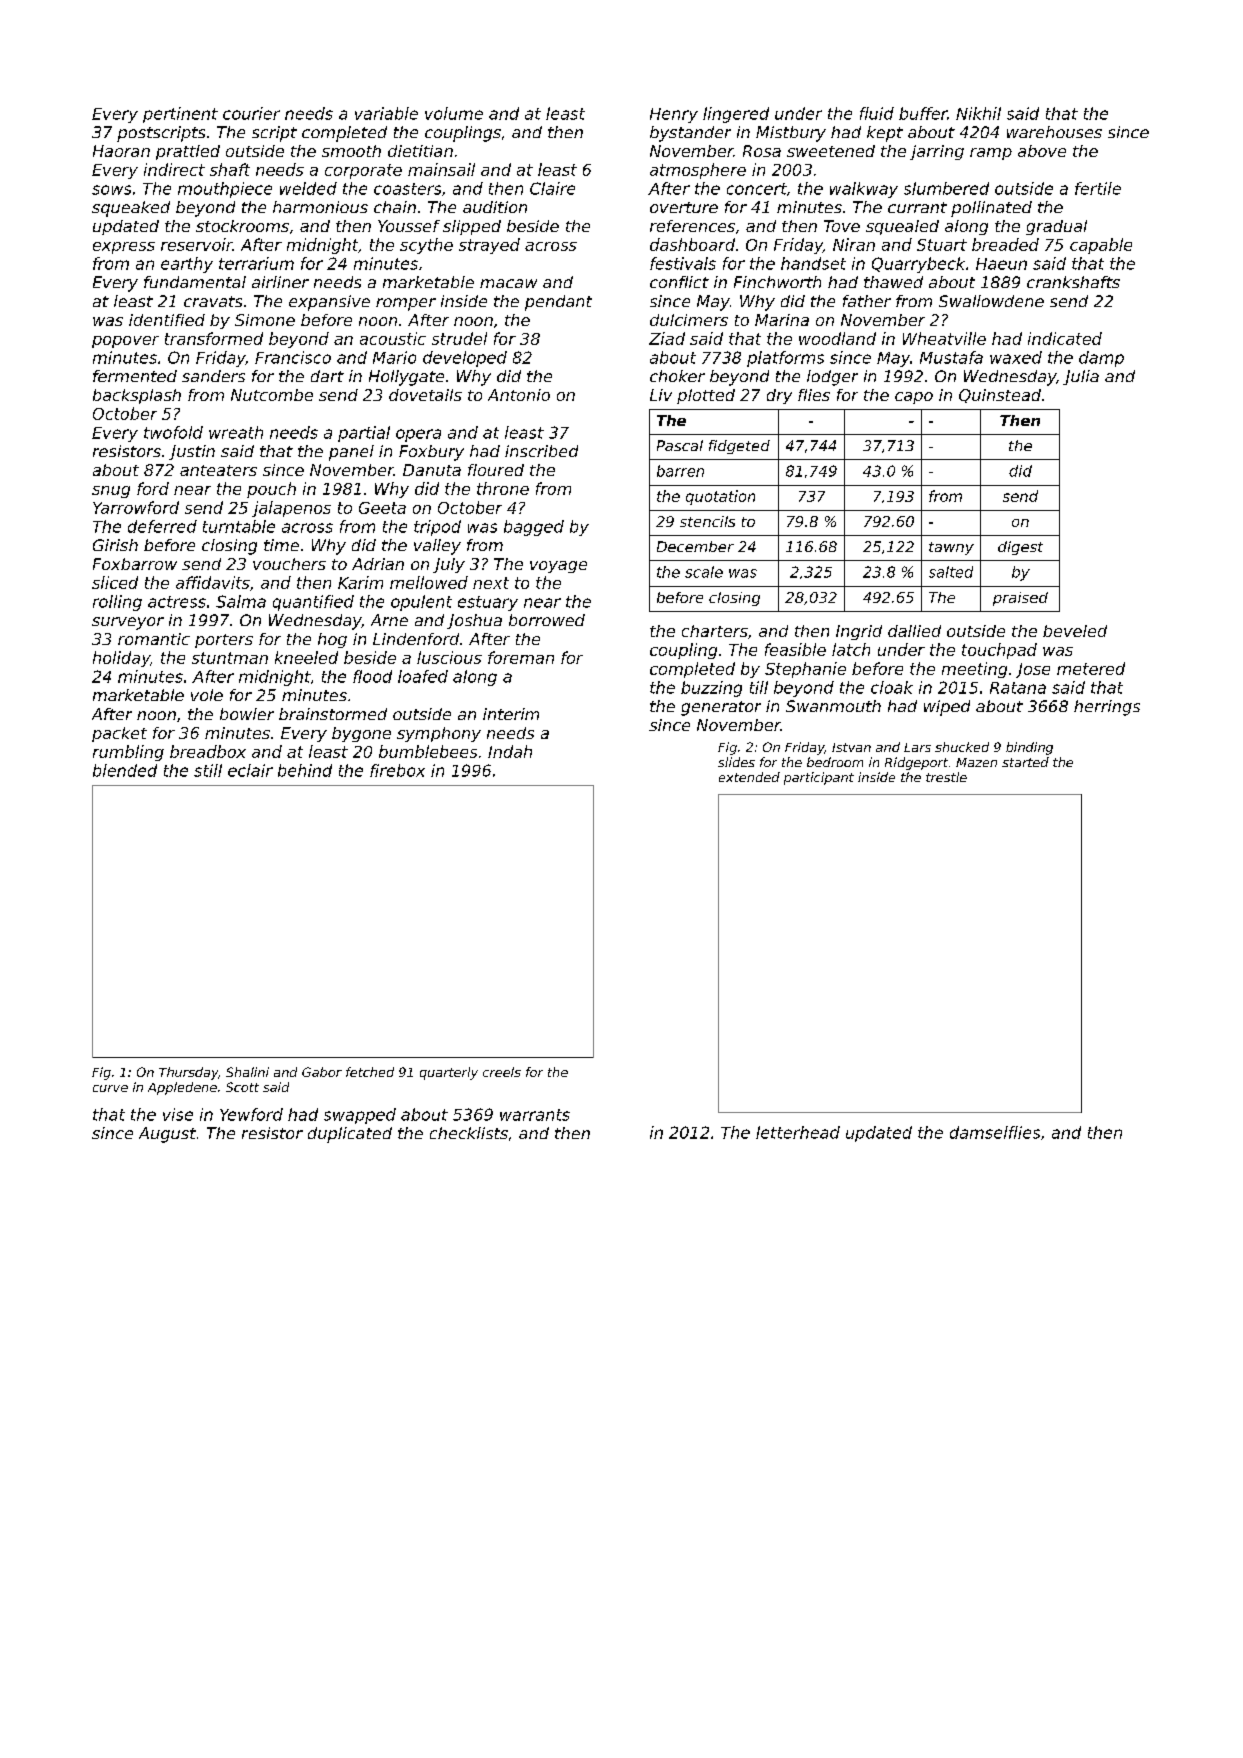  Describe the element at coordinates (978, 113) in the page. I see `Nikhil` at that location.
